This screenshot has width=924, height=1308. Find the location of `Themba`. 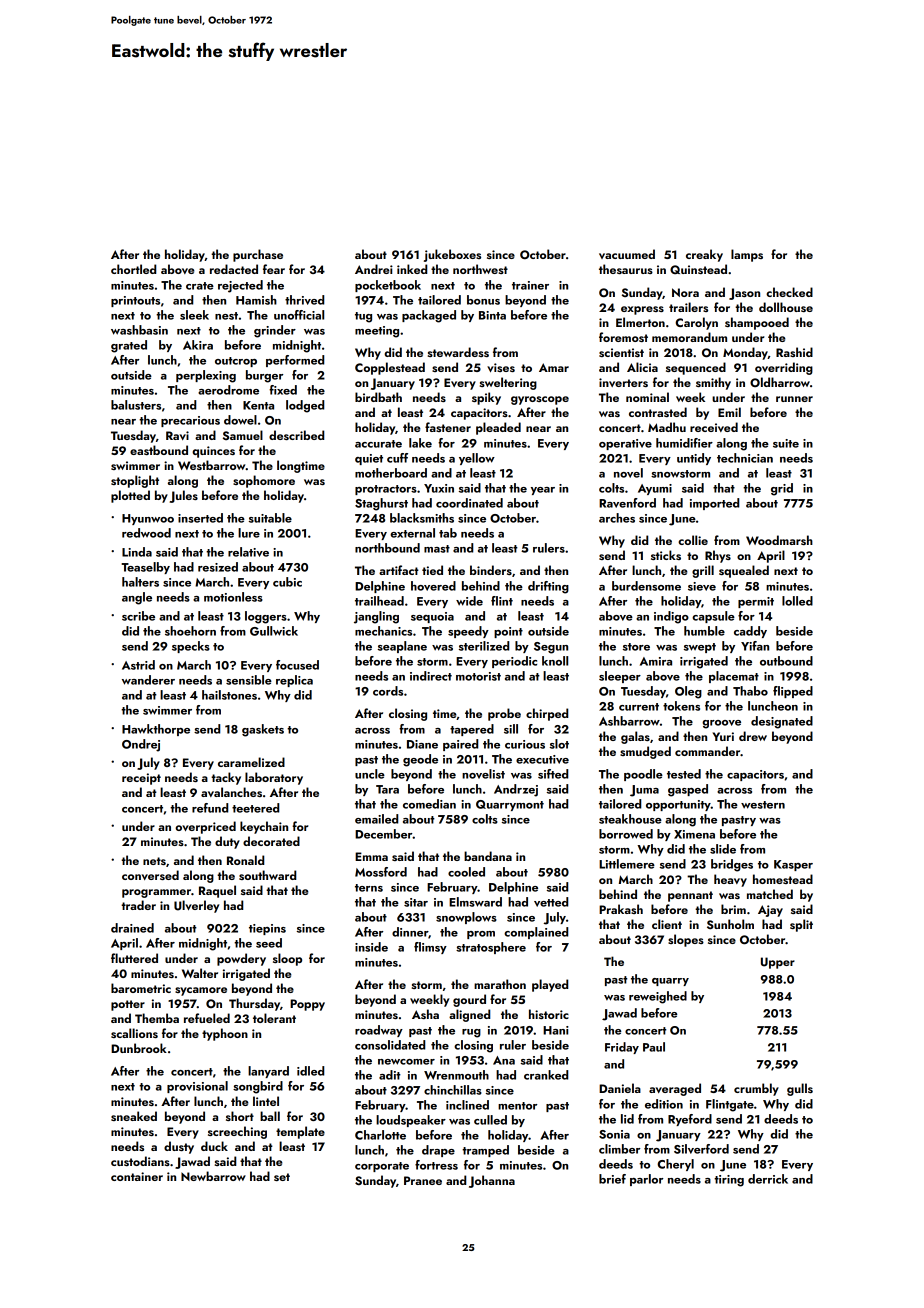

Themba is located at coordinates (157, 1018).
